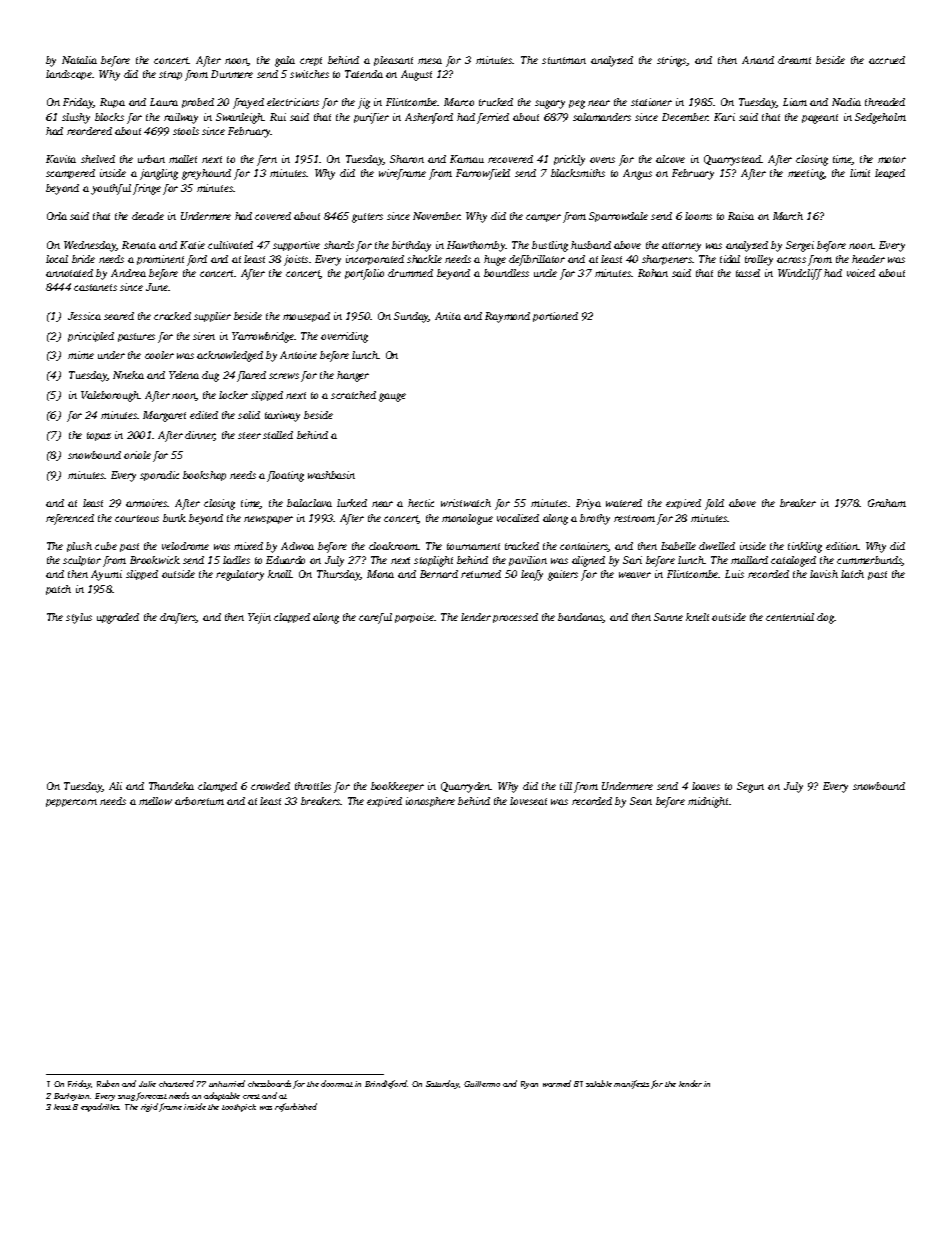 This screenshot has height=1233, width=952. I want to click on Farrowfield, so click(483, 174).
